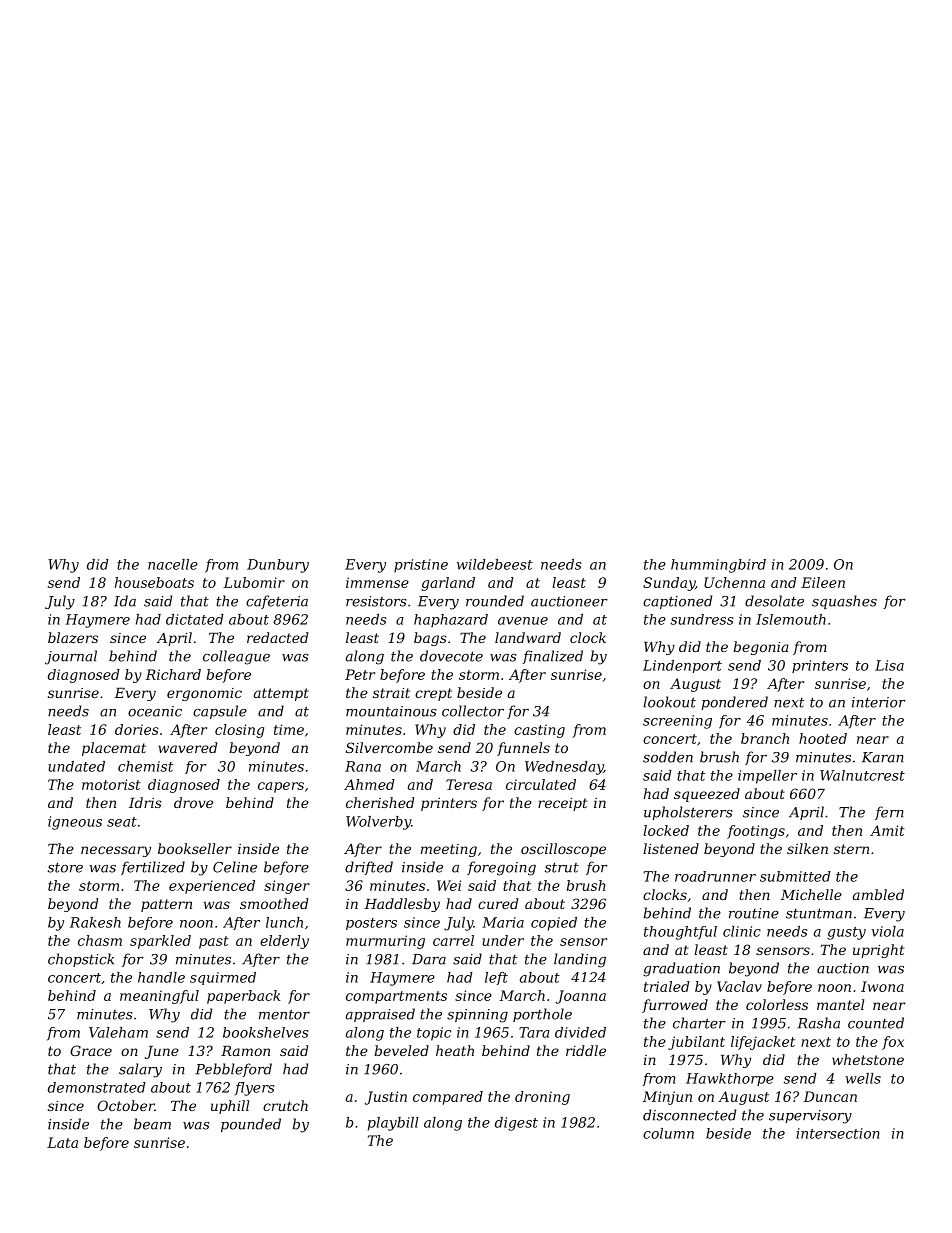  What do you see at coordinates (523, 621) in the screenshot?
I see `avenue` at bounding box center [523, 621].
